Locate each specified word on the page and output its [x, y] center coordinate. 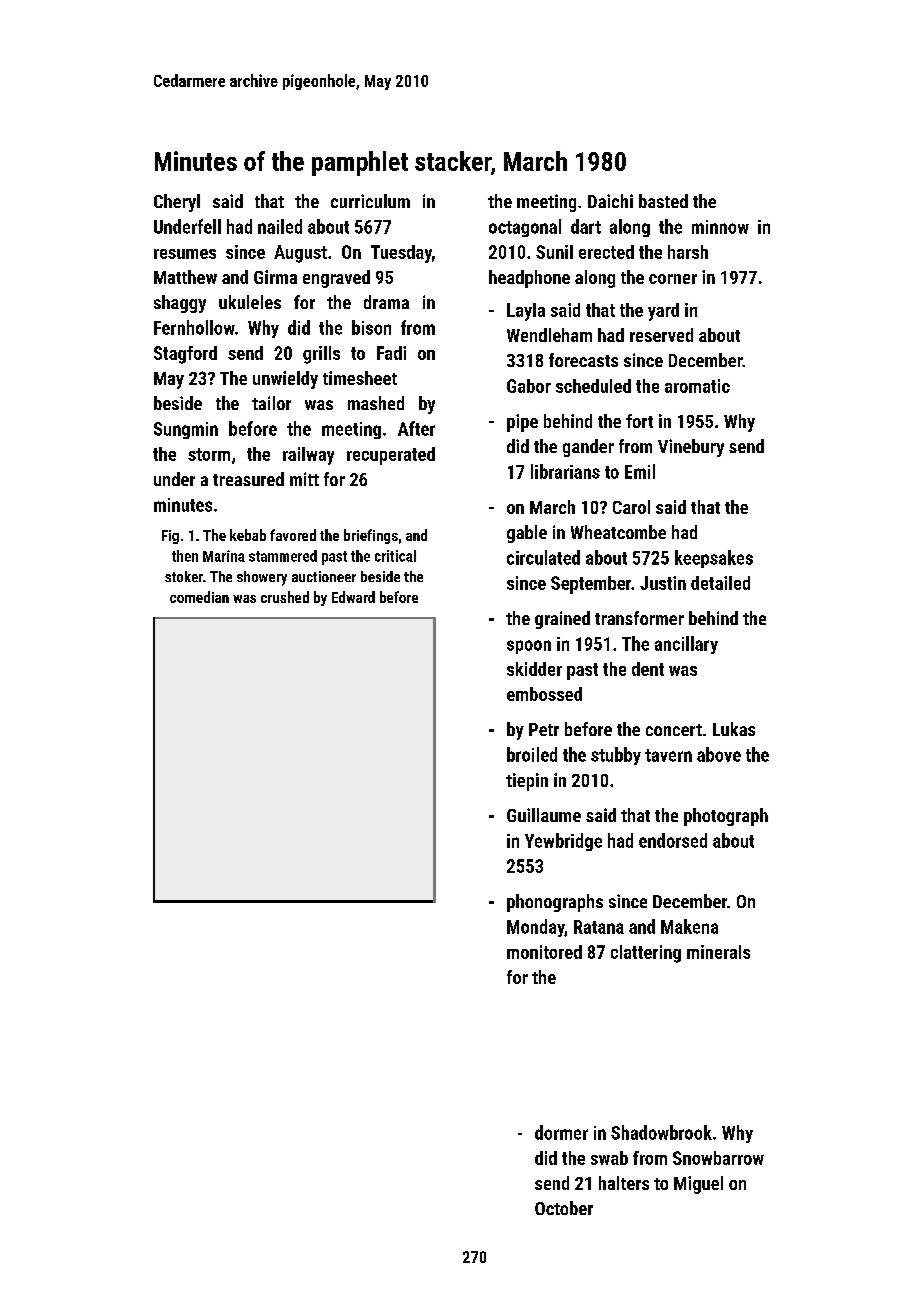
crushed [285, 597]
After [416, 428]
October [564, 1208]
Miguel [698, 1185]
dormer [561, 1132]
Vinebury [691, 448]
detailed [720, 583]
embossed [544, 694]
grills [321, 355]
